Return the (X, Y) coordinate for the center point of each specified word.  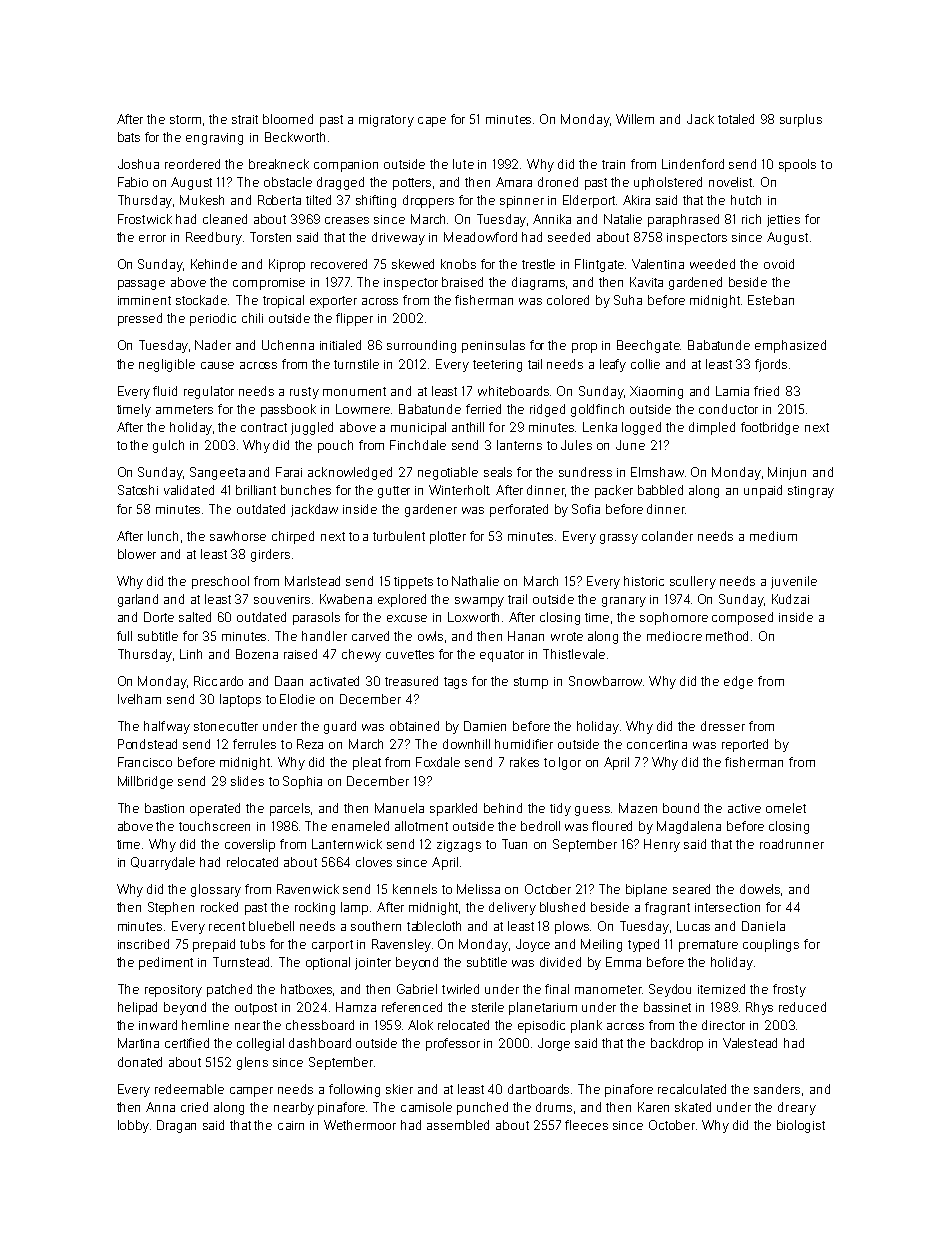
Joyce (533, 945)
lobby (133, 1126)
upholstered (668, 183)
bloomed (288, 119)
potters (412, 184)
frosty (789, 990)
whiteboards (513, 391)
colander (667, 536)
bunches (306, 490)
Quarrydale (163, 863)
